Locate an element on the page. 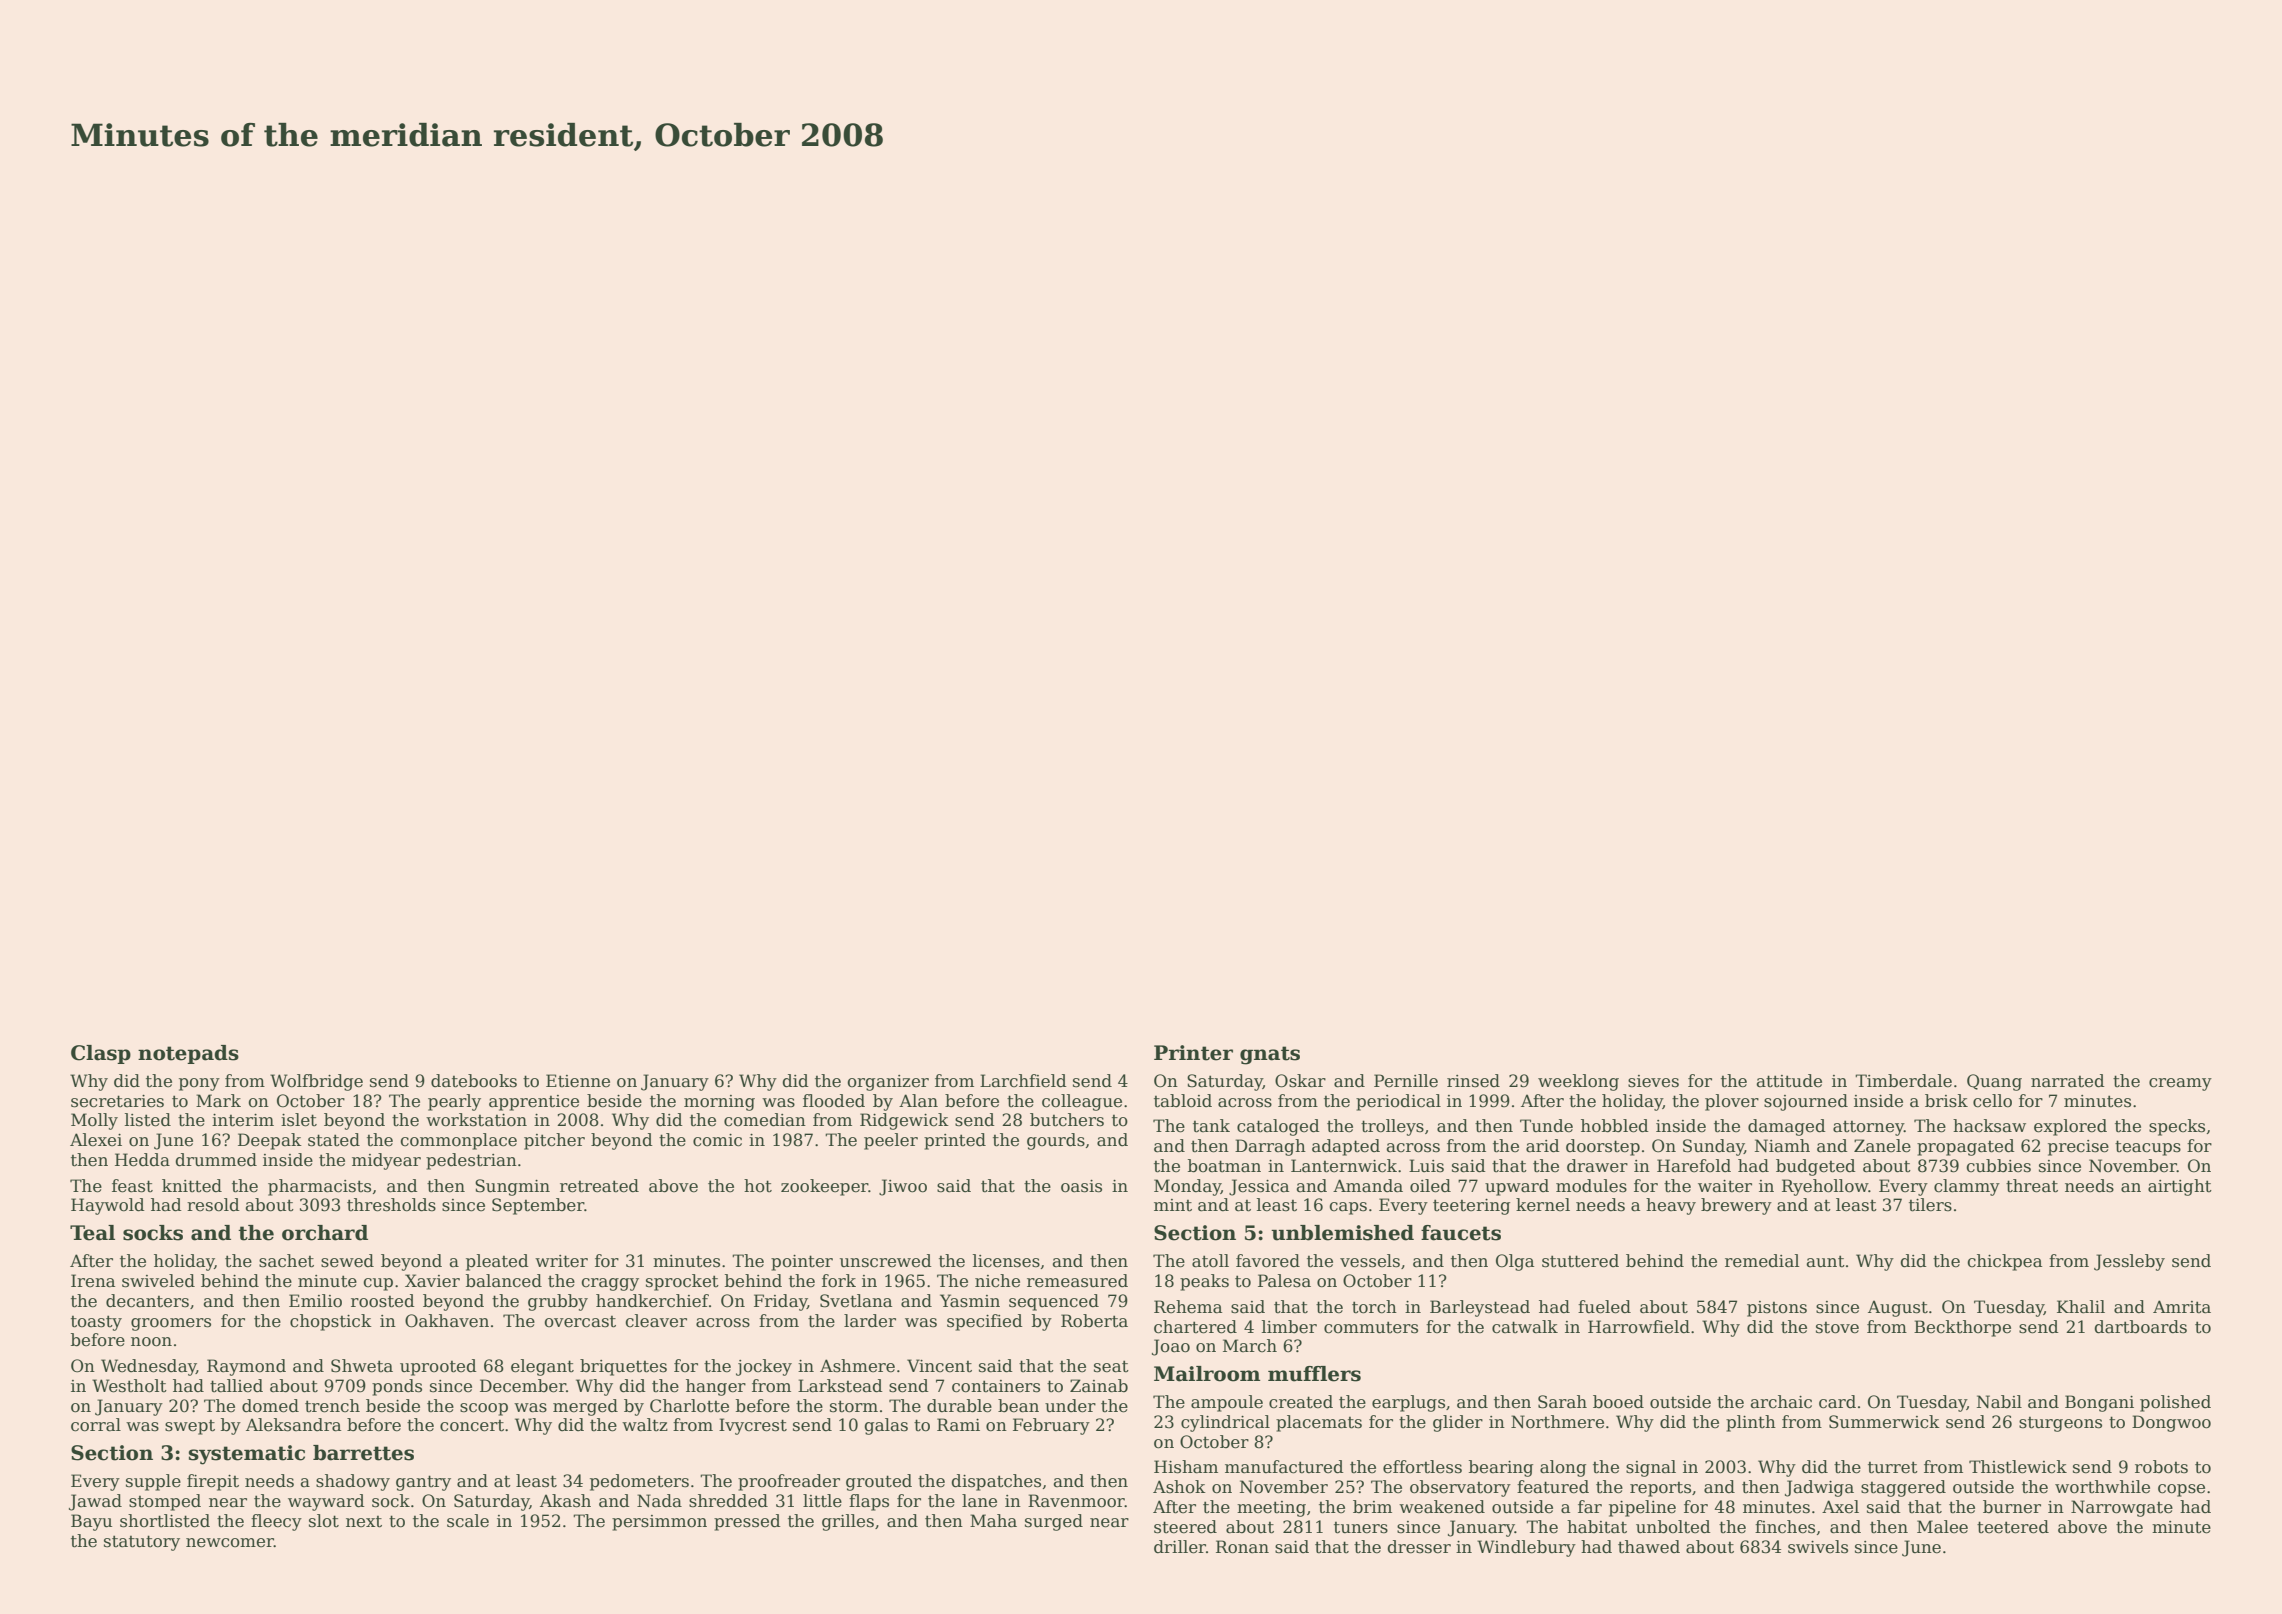 This image has height=1614, width=2282. Jessleby is located at coordinates (2129, 1262).
